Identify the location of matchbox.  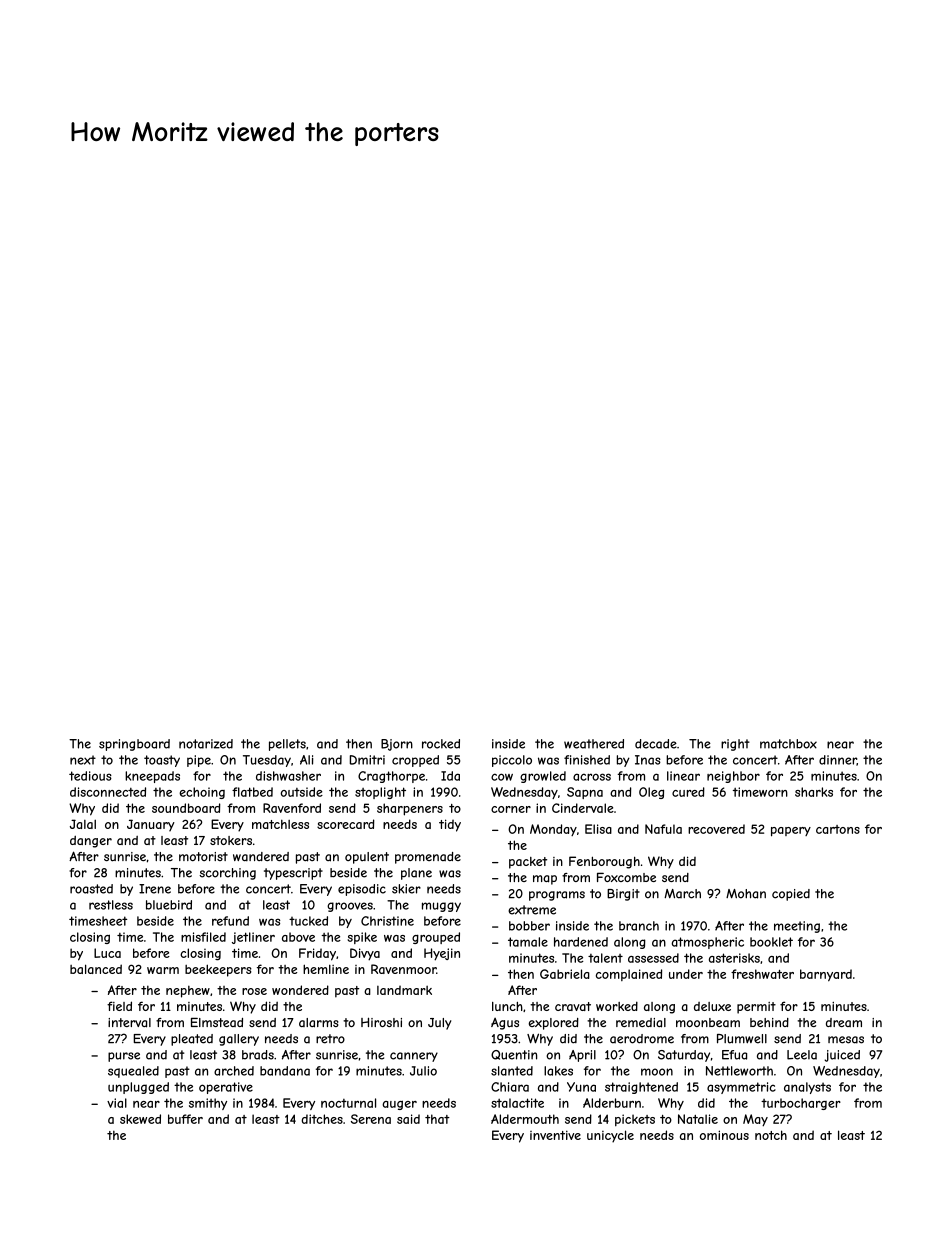
(788, 744).
